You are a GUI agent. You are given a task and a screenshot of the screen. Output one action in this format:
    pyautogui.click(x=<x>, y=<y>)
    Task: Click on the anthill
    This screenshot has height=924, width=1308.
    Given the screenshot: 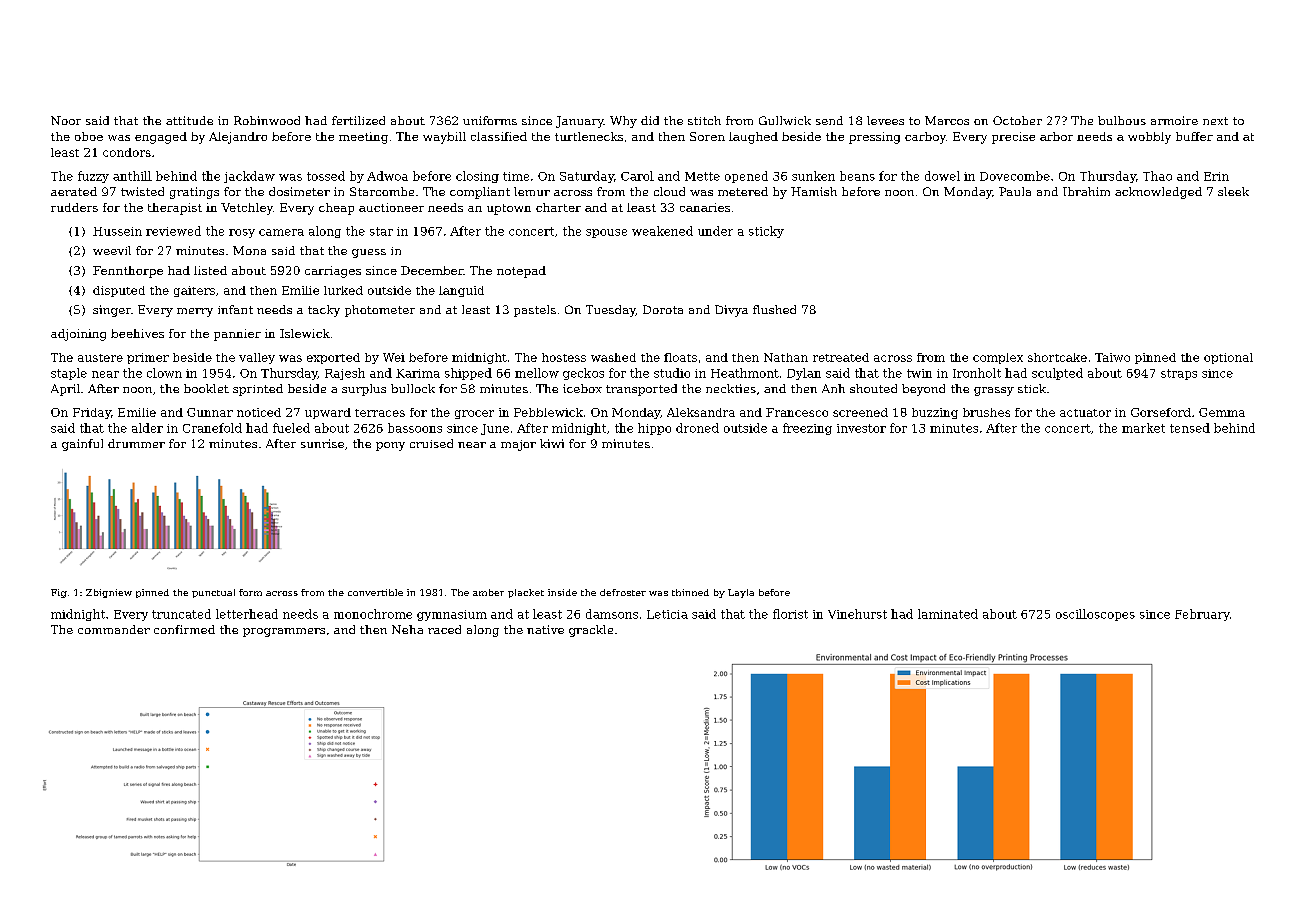 What is the action you would take?
    pyautogui.click(x=132, y=176)
